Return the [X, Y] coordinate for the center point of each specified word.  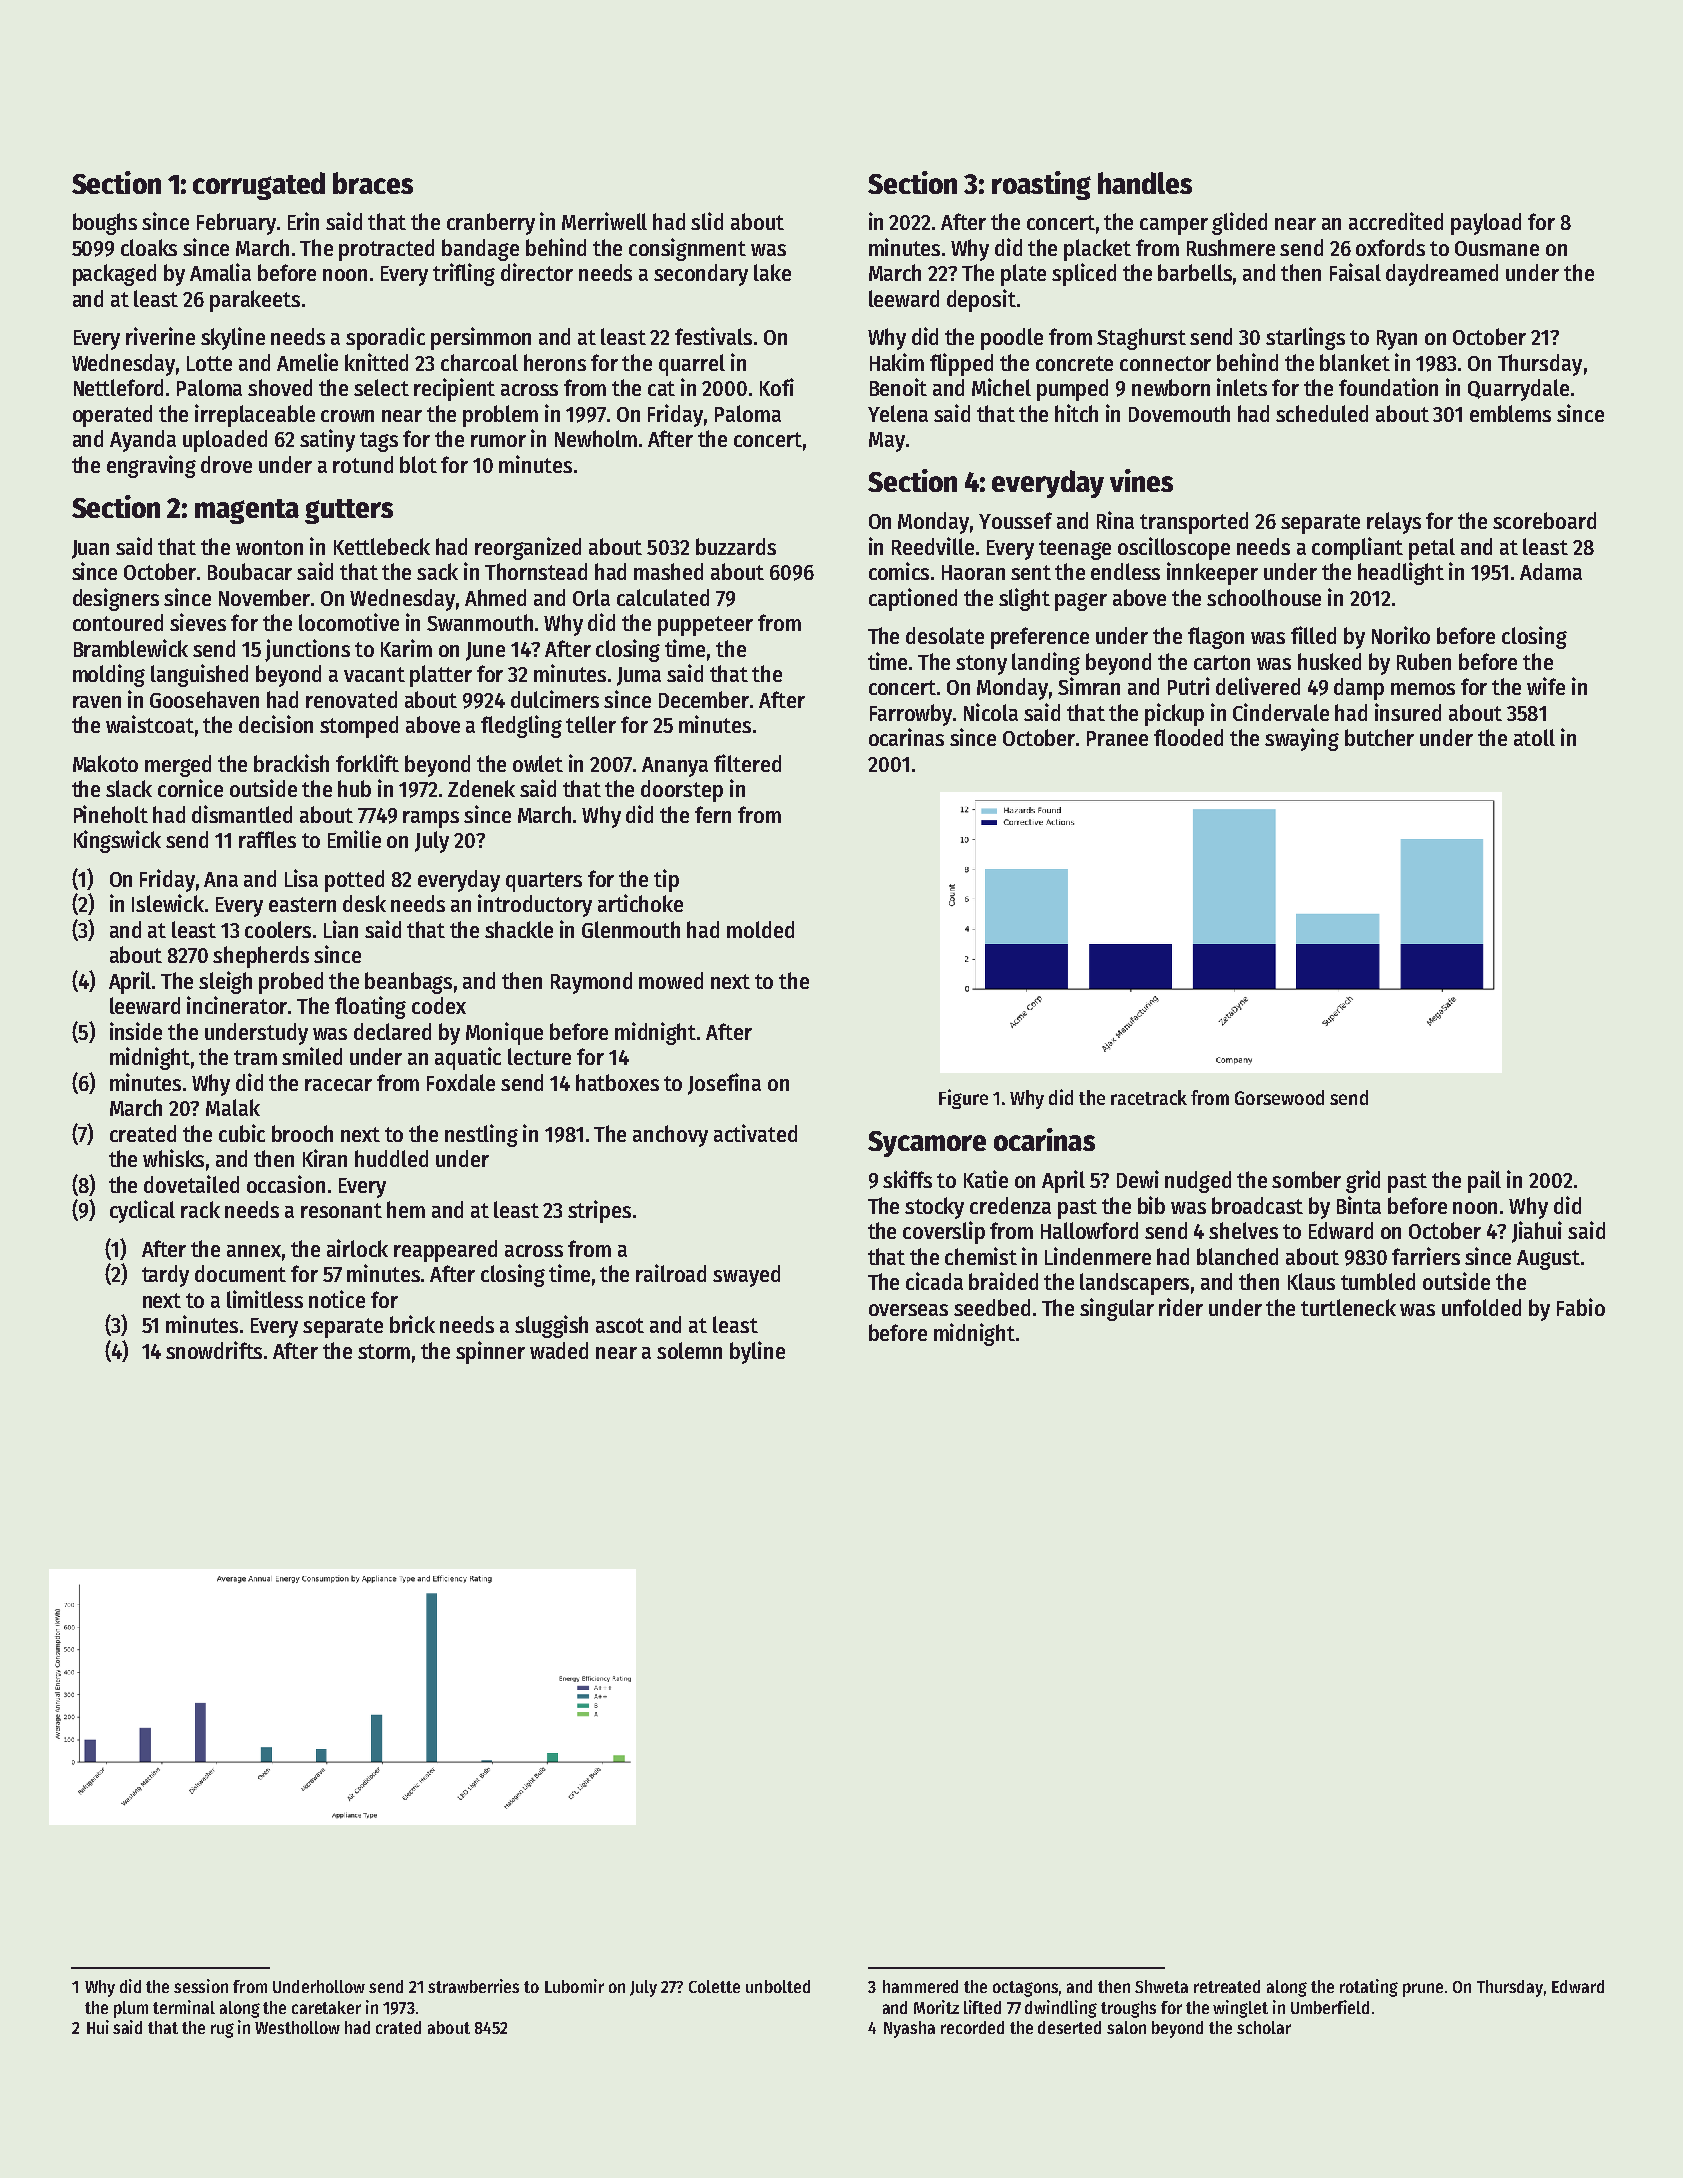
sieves [198, 622]
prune [1423, 1990]
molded [760, 929]
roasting [1041, 185]
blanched [1237, 1256]
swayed [746, 1276]
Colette [714, 1986]
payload [1486, 224]
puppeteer [705, 626]
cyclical [142, 1211]
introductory [535, 905]
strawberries [473, 1986]
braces [373, 183]
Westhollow [297, 2027]
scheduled [1322, 413]
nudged [1198, 1182]
